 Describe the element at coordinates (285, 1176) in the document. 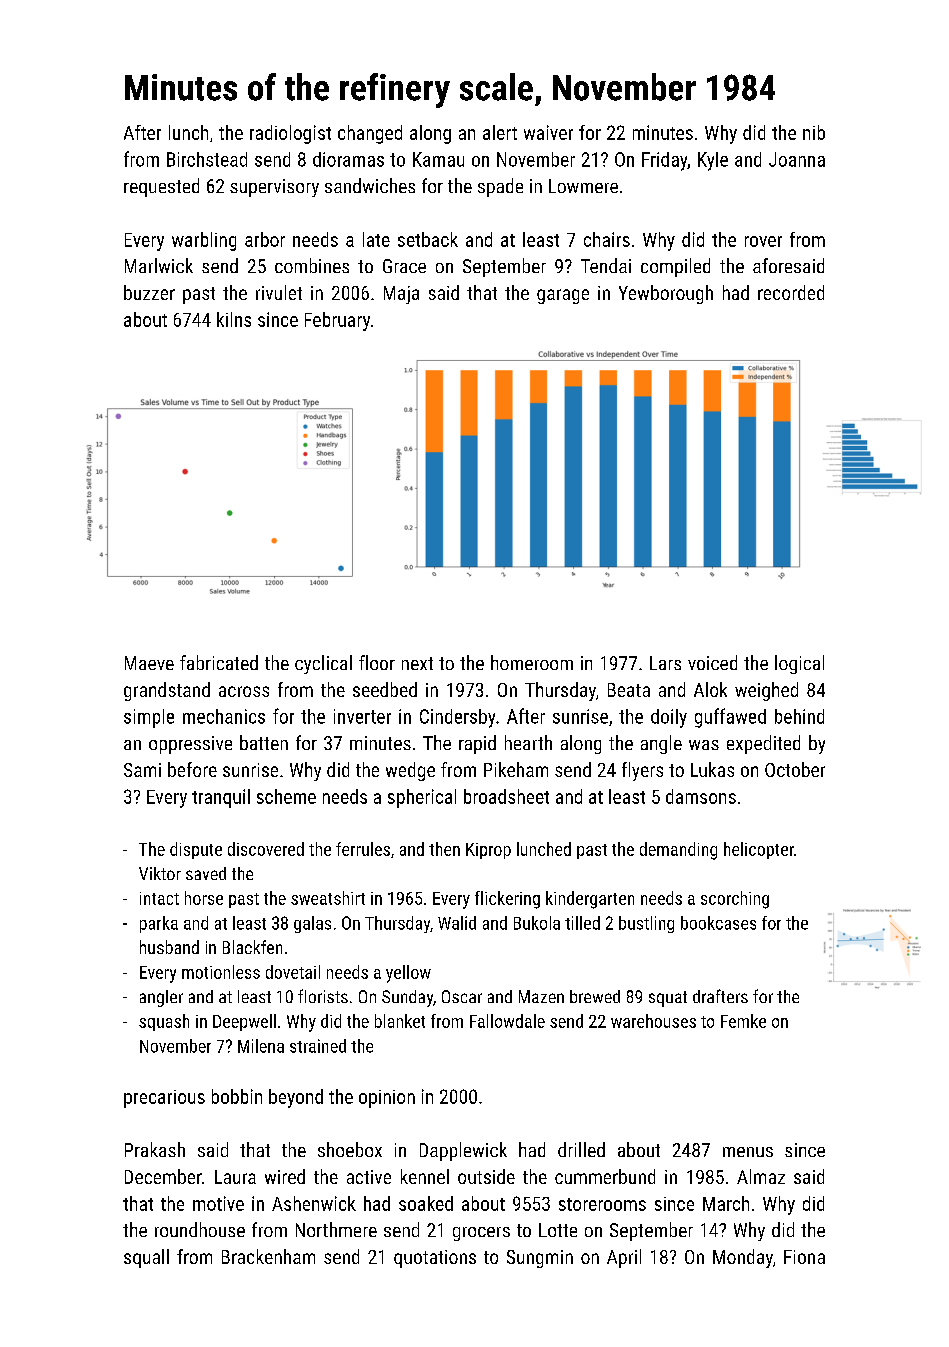

I see `wired` at that location.
